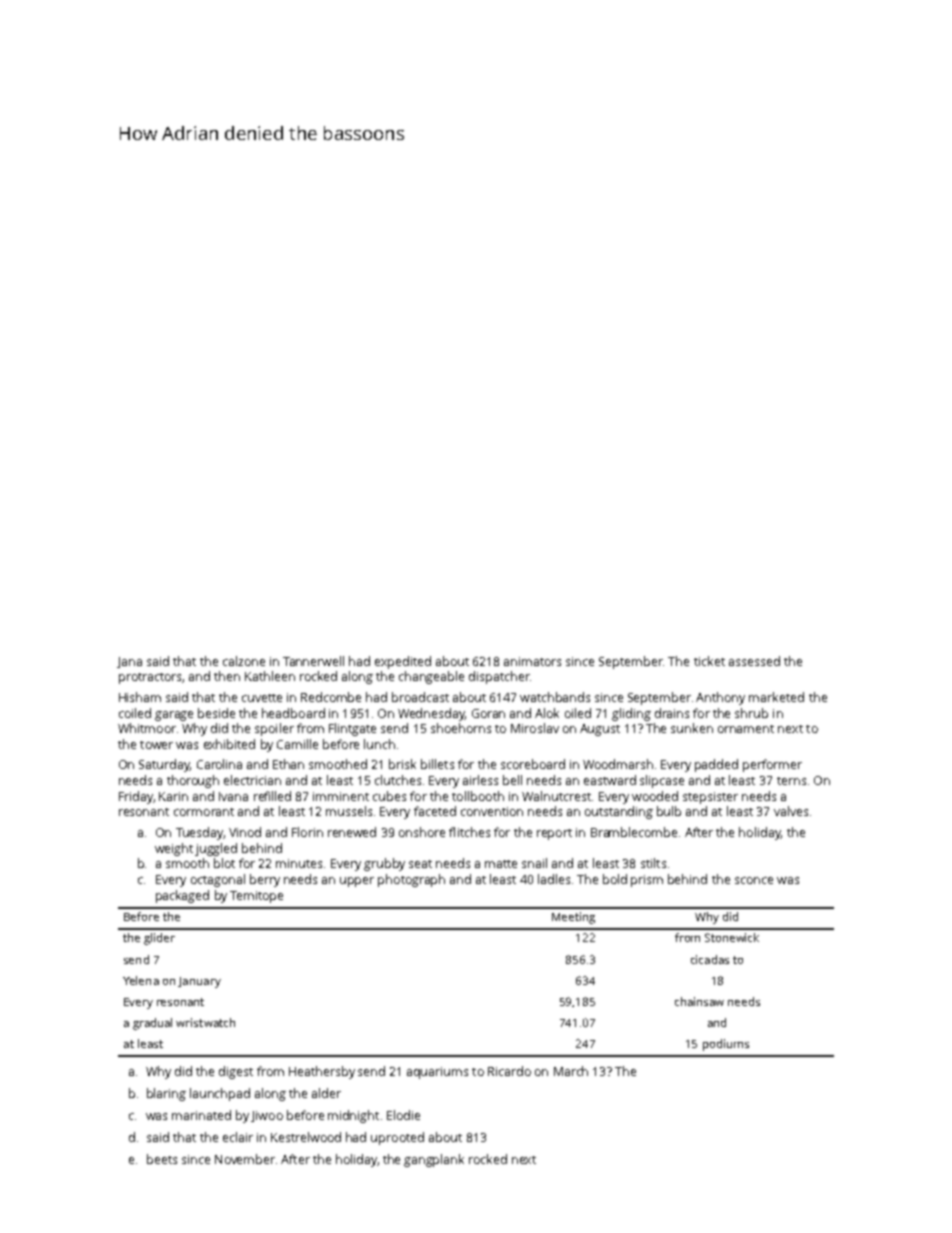 The width and height of the screenshot is (952, 1233). Describe the element at coordinates (791, 811) in the screenshot. I see `valves` at that location.
